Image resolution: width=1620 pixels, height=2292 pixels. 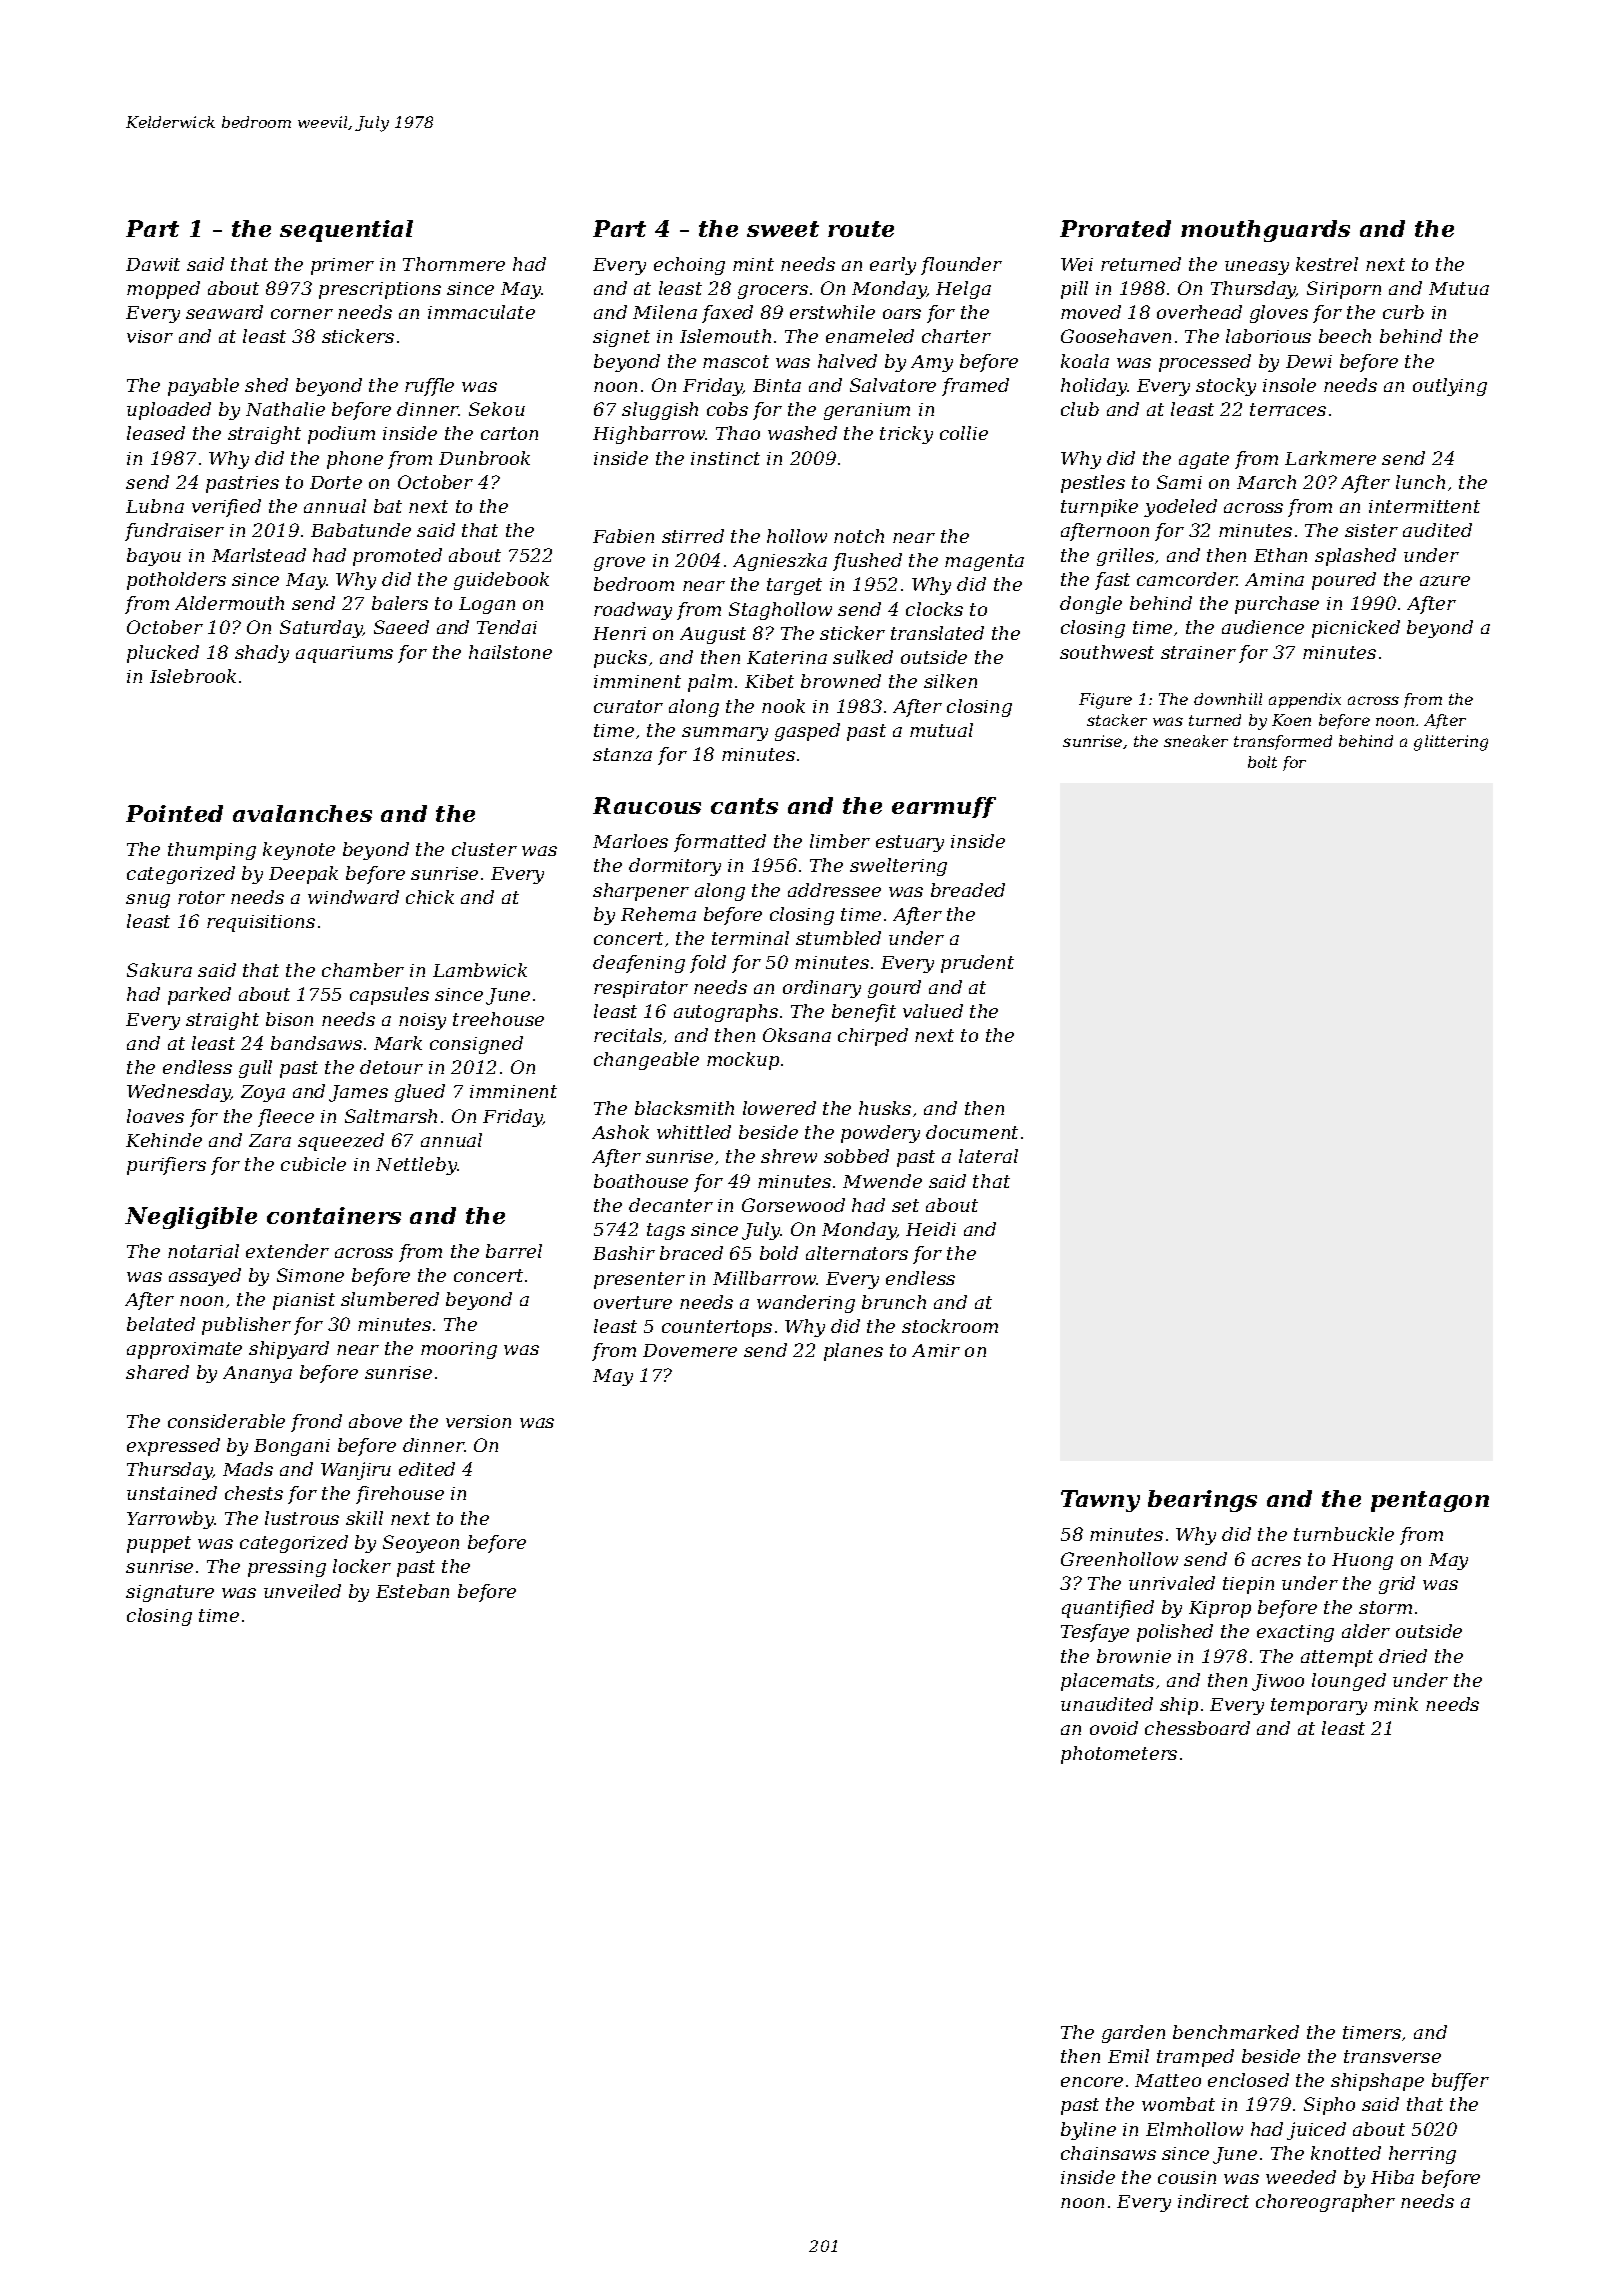 What do you see at coordinates (170, 1593) in the image?
I see `signature` at bounding box center [170, 1593].
